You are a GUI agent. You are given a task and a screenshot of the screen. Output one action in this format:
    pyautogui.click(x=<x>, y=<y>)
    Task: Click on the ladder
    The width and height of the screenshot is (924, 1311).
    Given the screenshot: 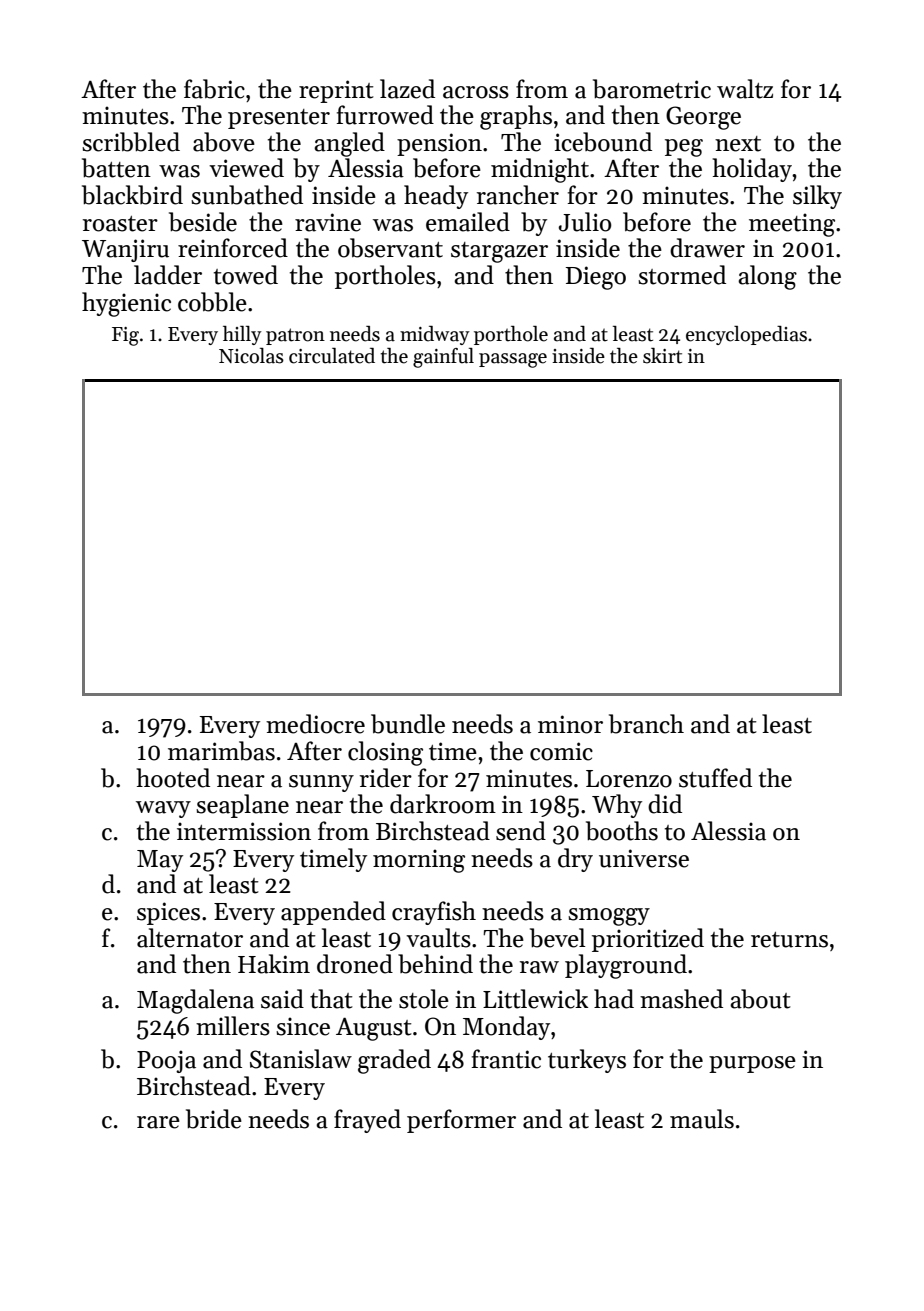 What is the action you would take?
    pyautogui.click(x=168, y=275)
